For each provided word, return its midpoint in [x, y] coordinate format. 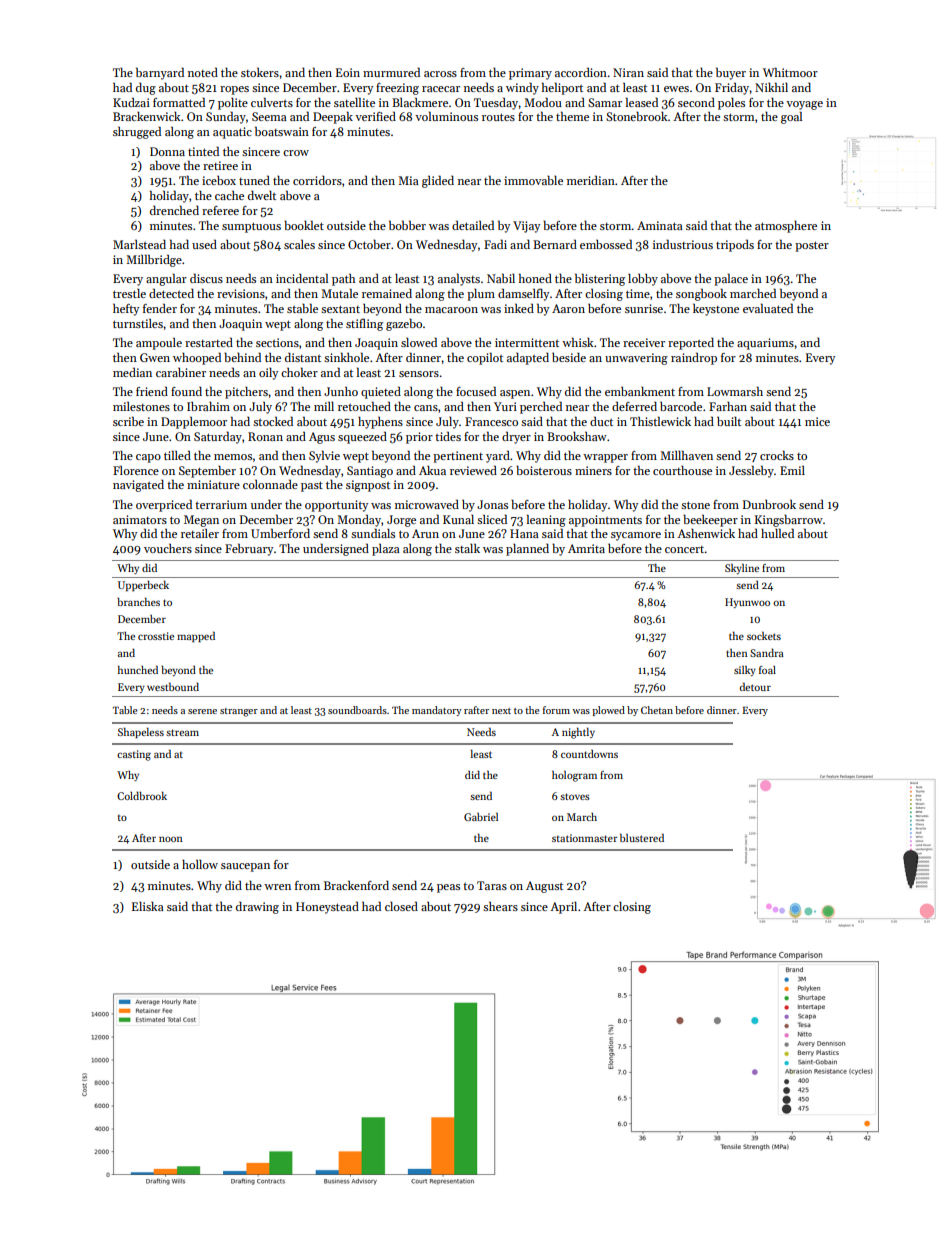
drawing [257, 908]
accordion [581, 72]
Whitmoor [790, 72]
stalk [467, 548]
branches [138, 602]
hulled [777, 533]
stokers [260, 72]
